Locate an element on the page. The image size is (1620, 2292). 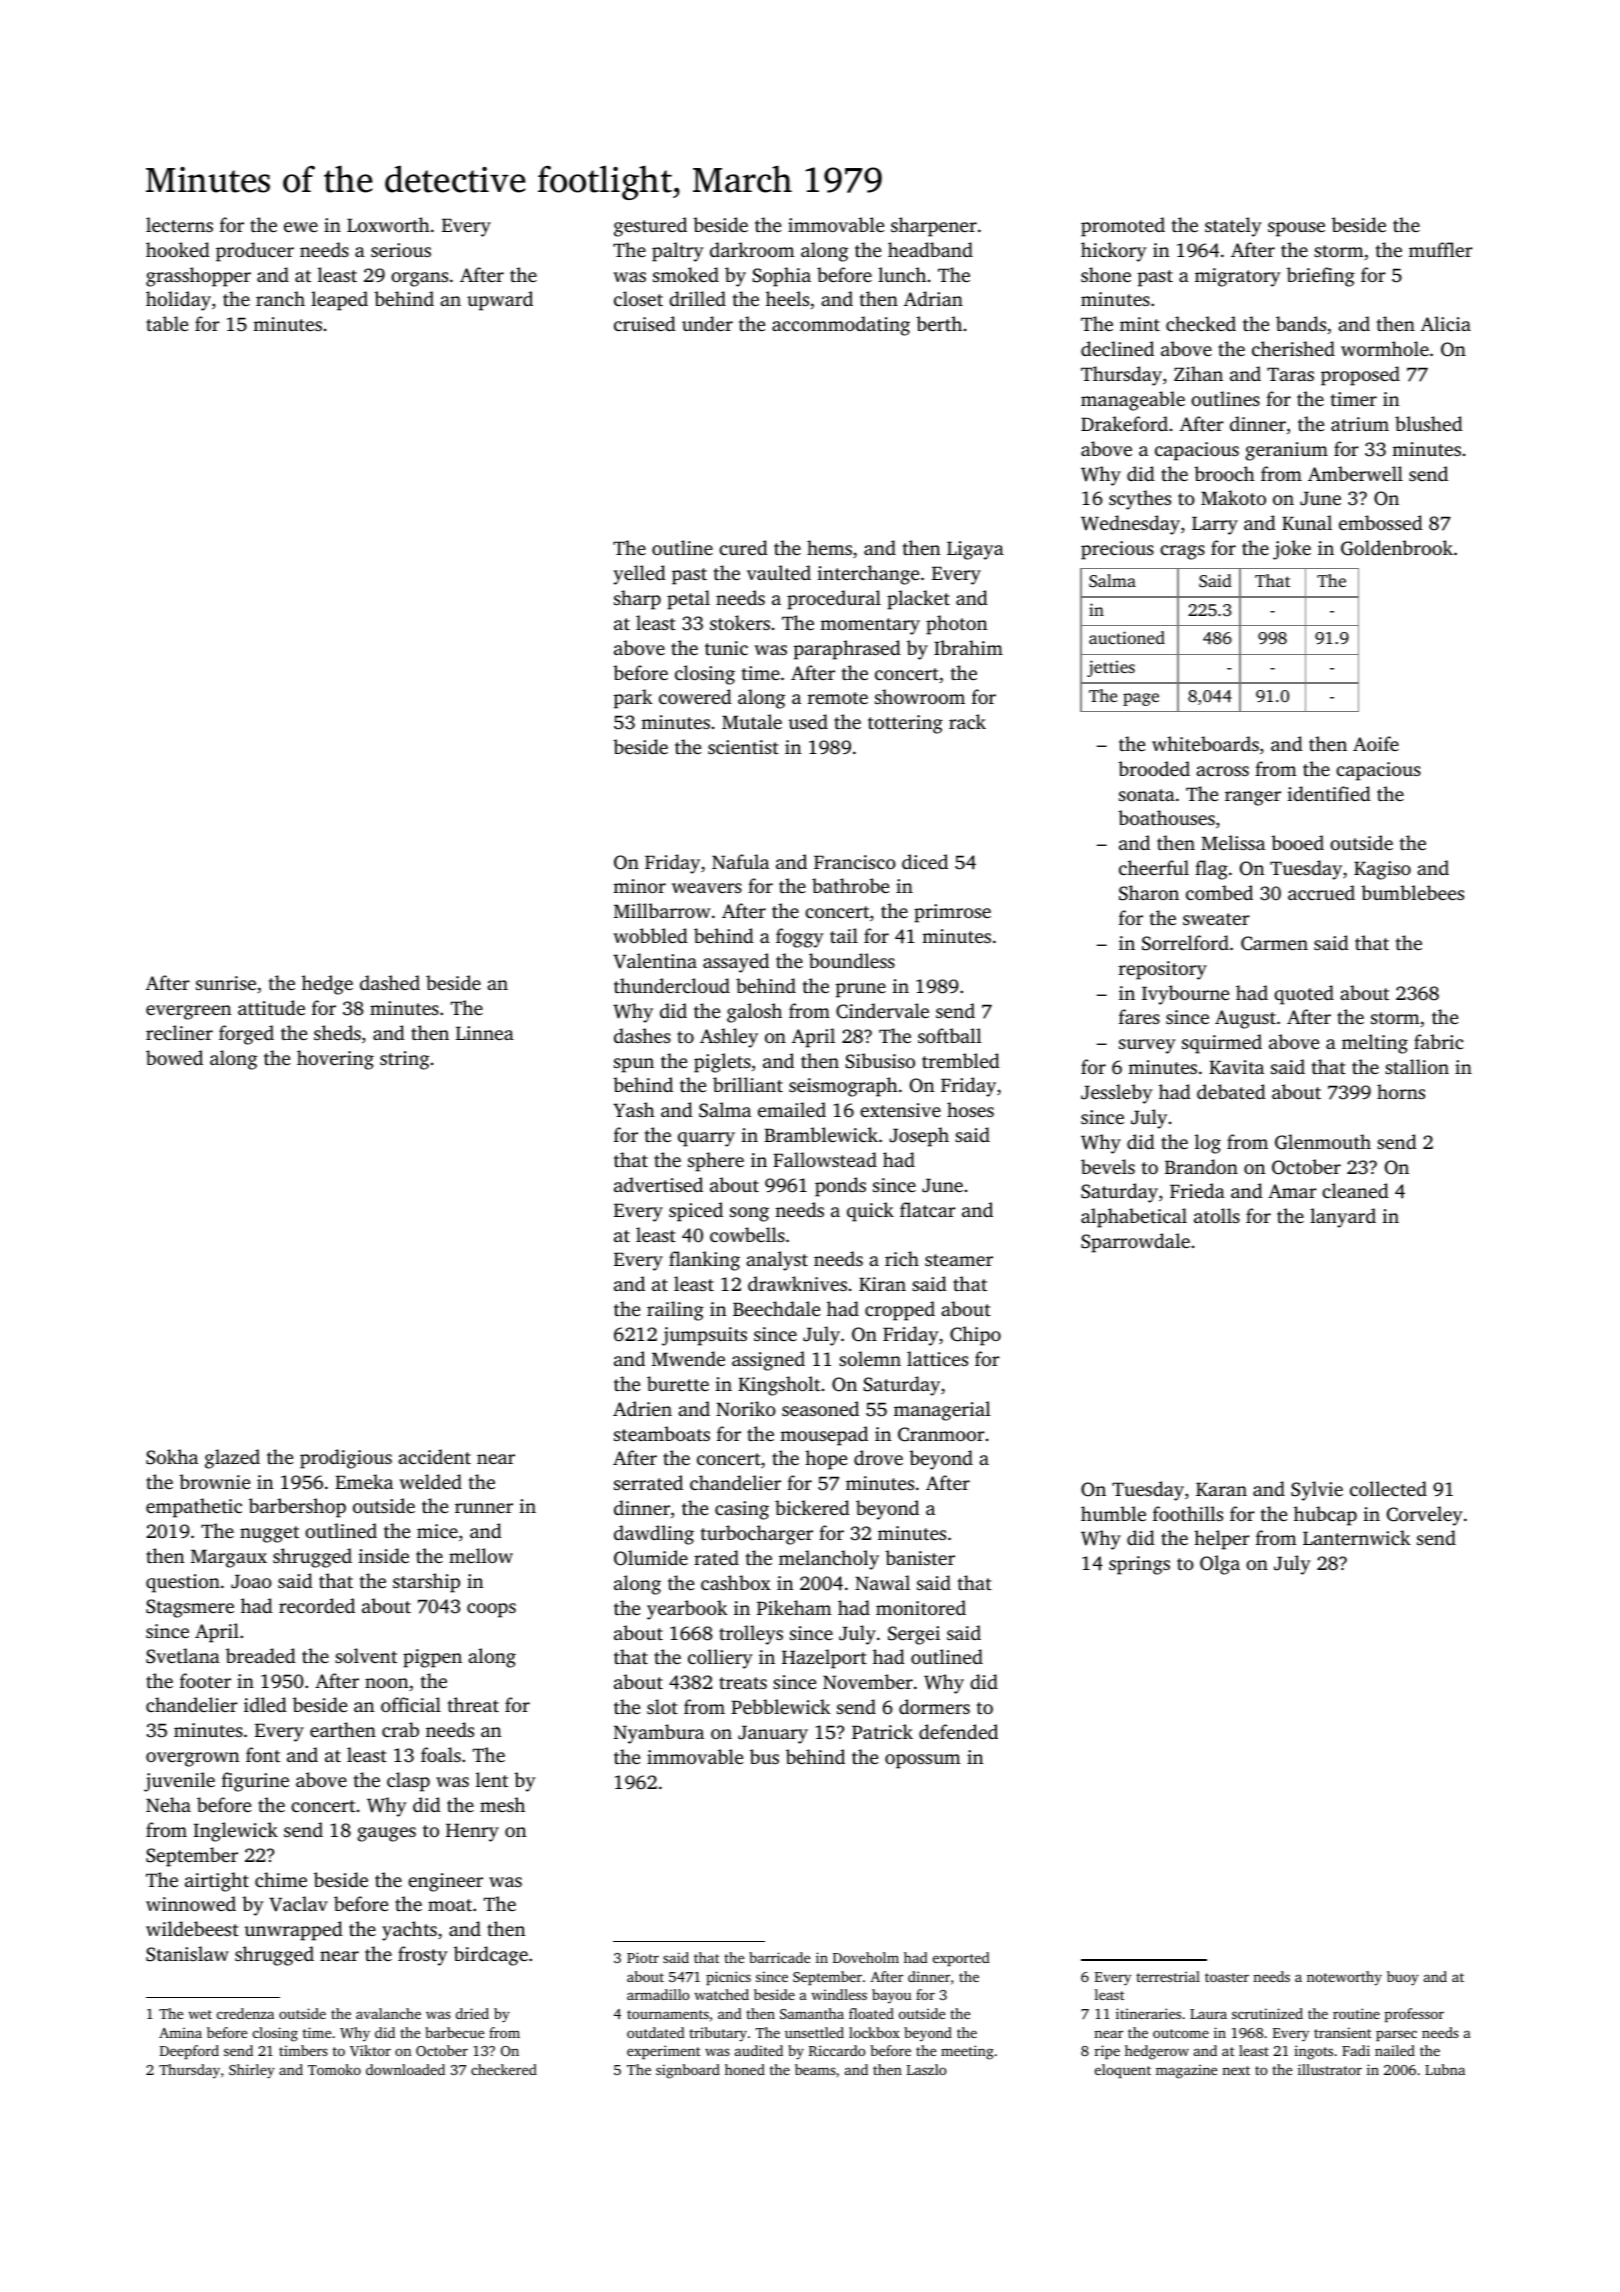
table is located at coordinates (167, 323).
